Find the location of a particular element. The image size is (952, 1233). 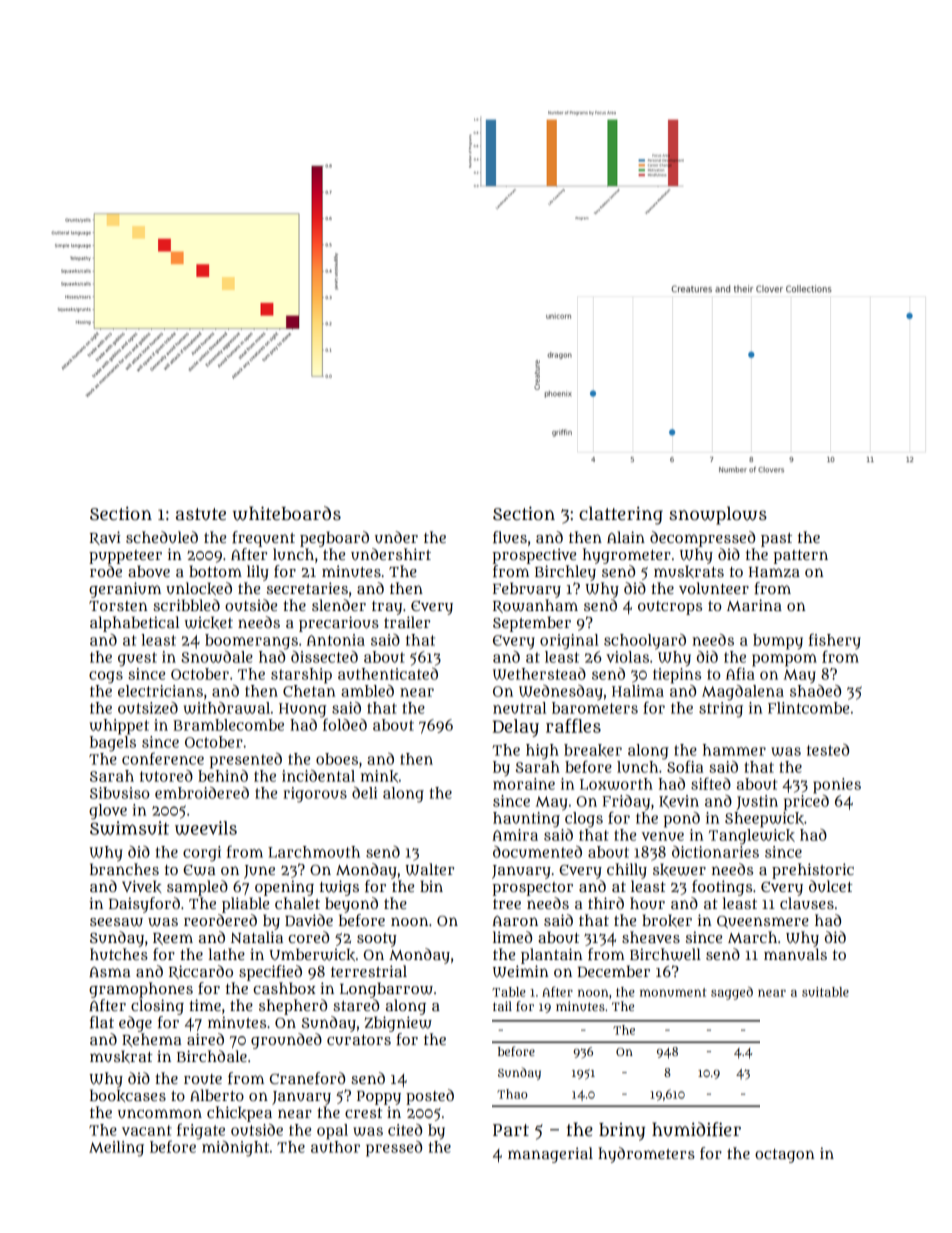

pliable is located at coordinates (245, 905).
